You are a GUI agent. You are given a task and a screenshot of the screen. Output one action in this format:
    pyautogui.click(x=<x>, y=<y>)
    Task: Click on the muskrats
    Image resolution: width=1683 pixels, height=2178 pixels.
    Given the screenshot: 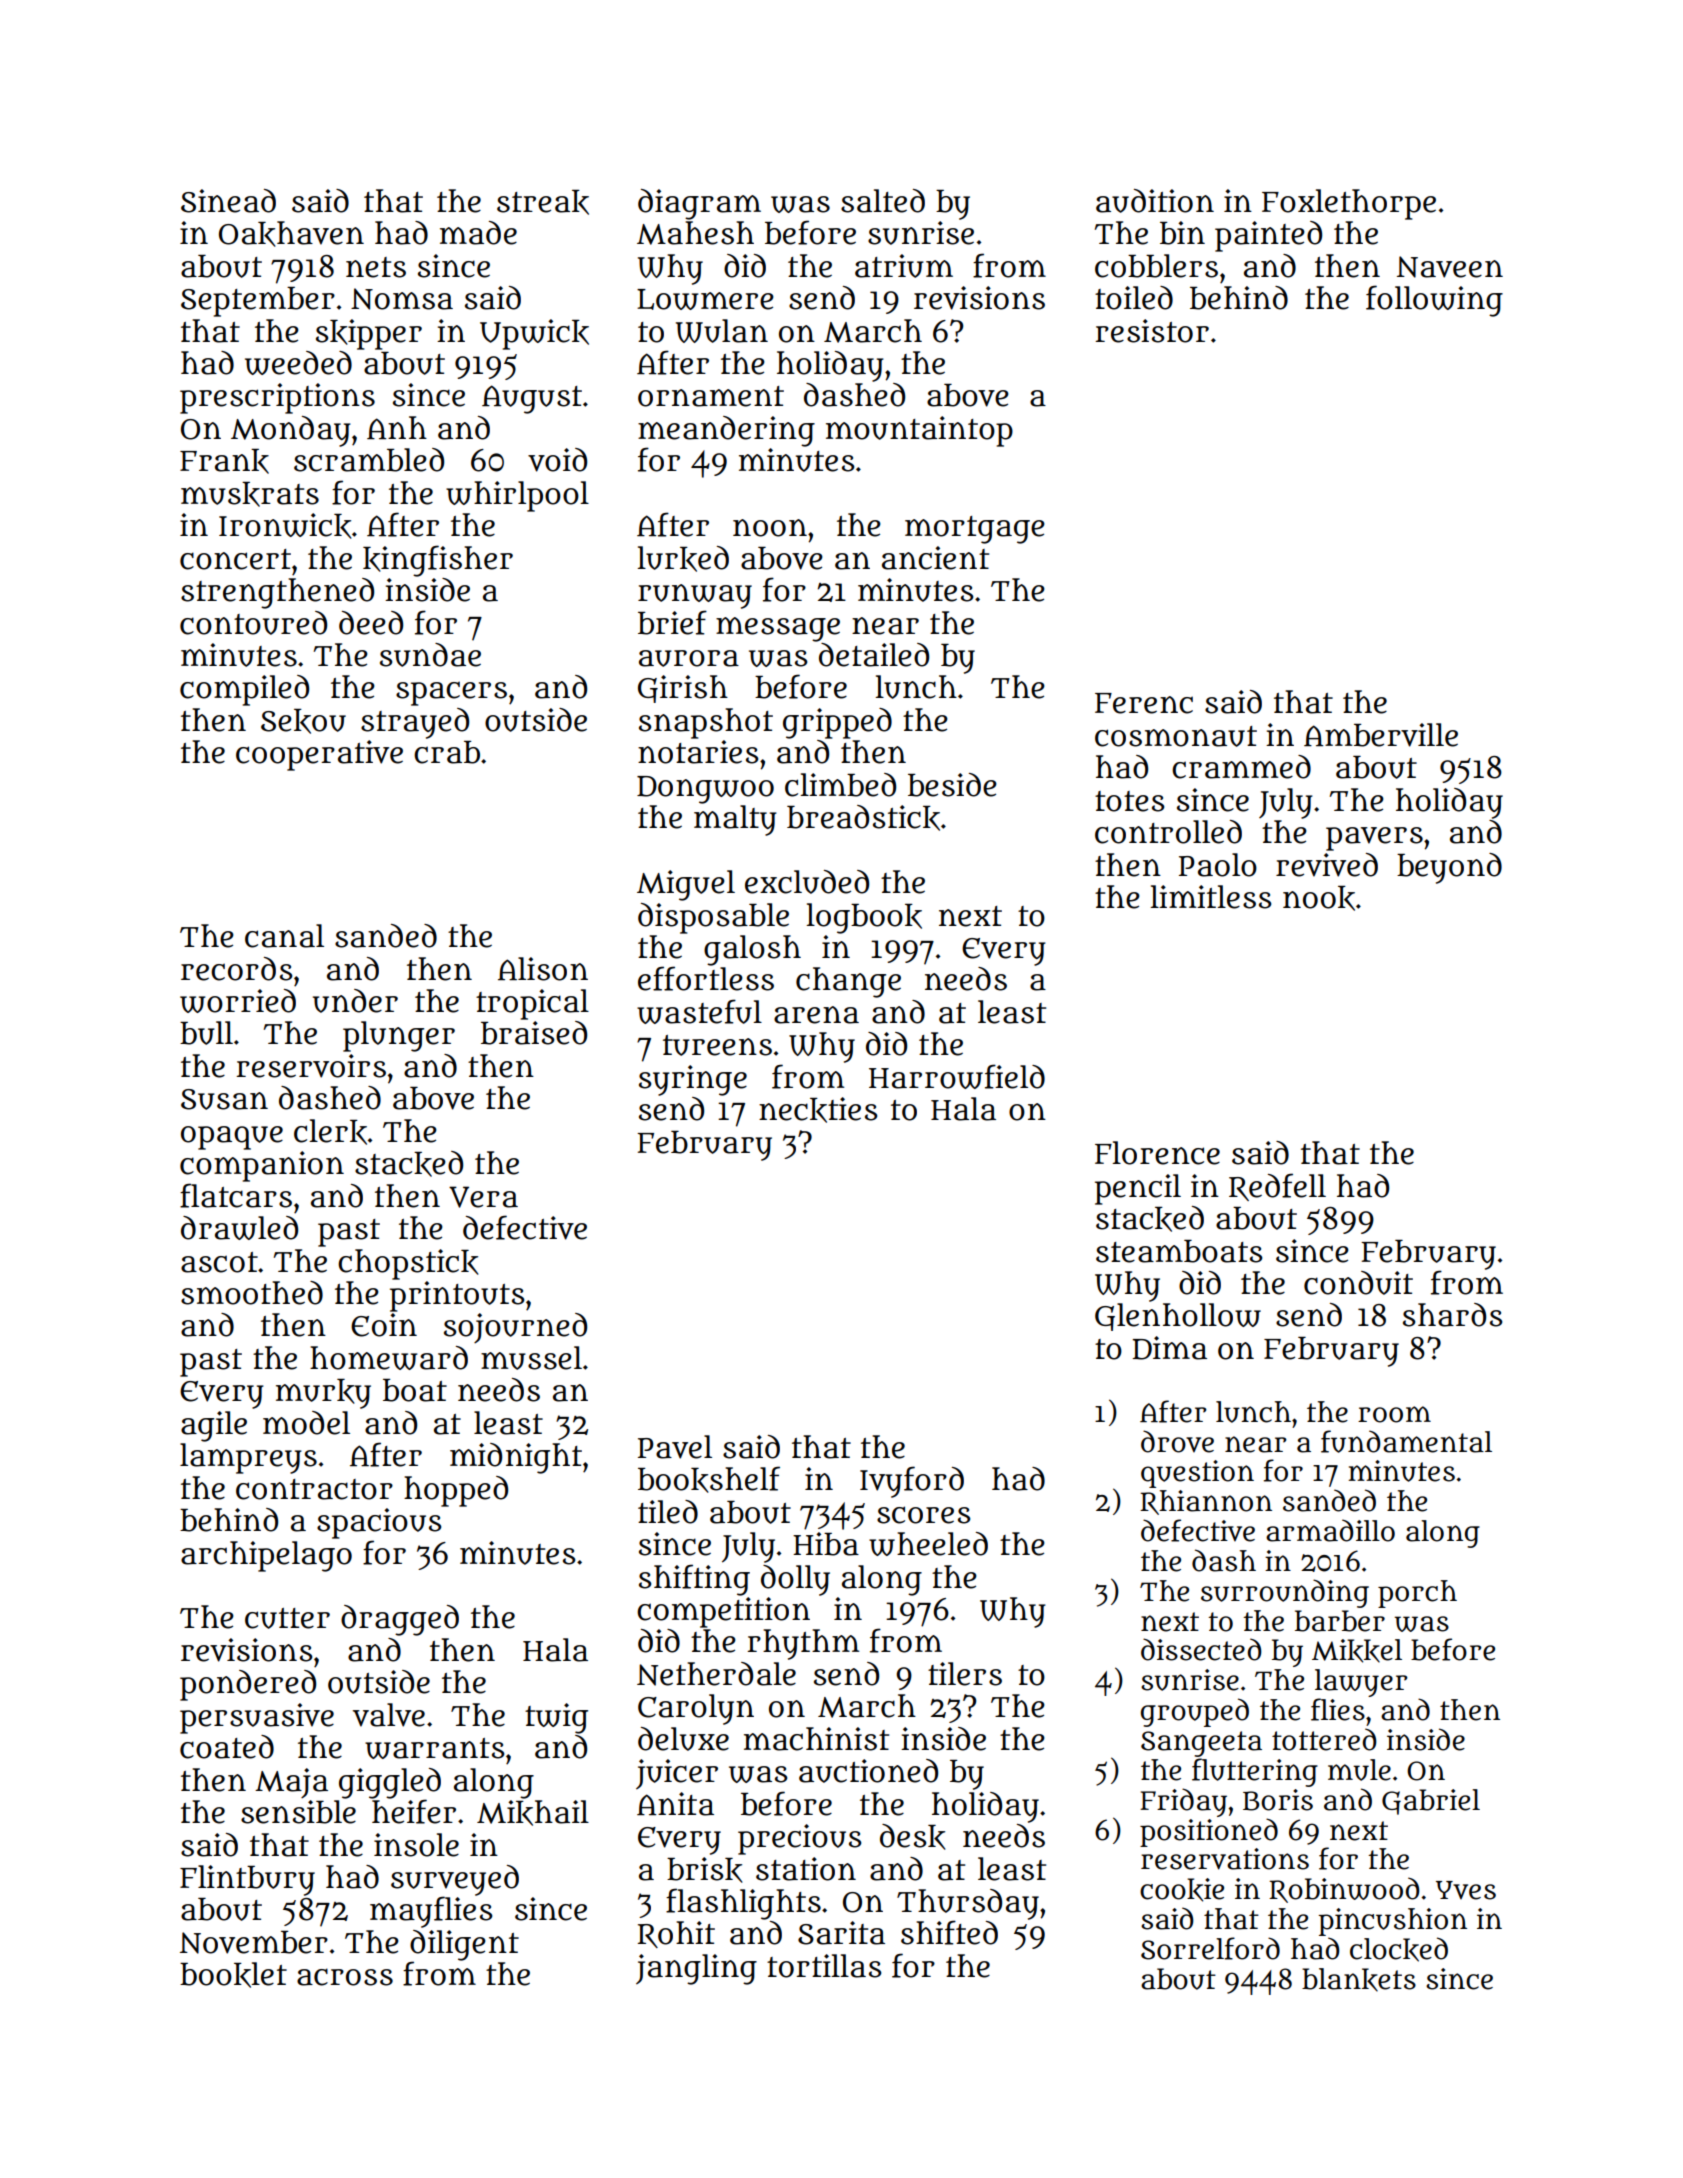 What is the action you would take?
    pyautogui.click(x=250, y=494)
